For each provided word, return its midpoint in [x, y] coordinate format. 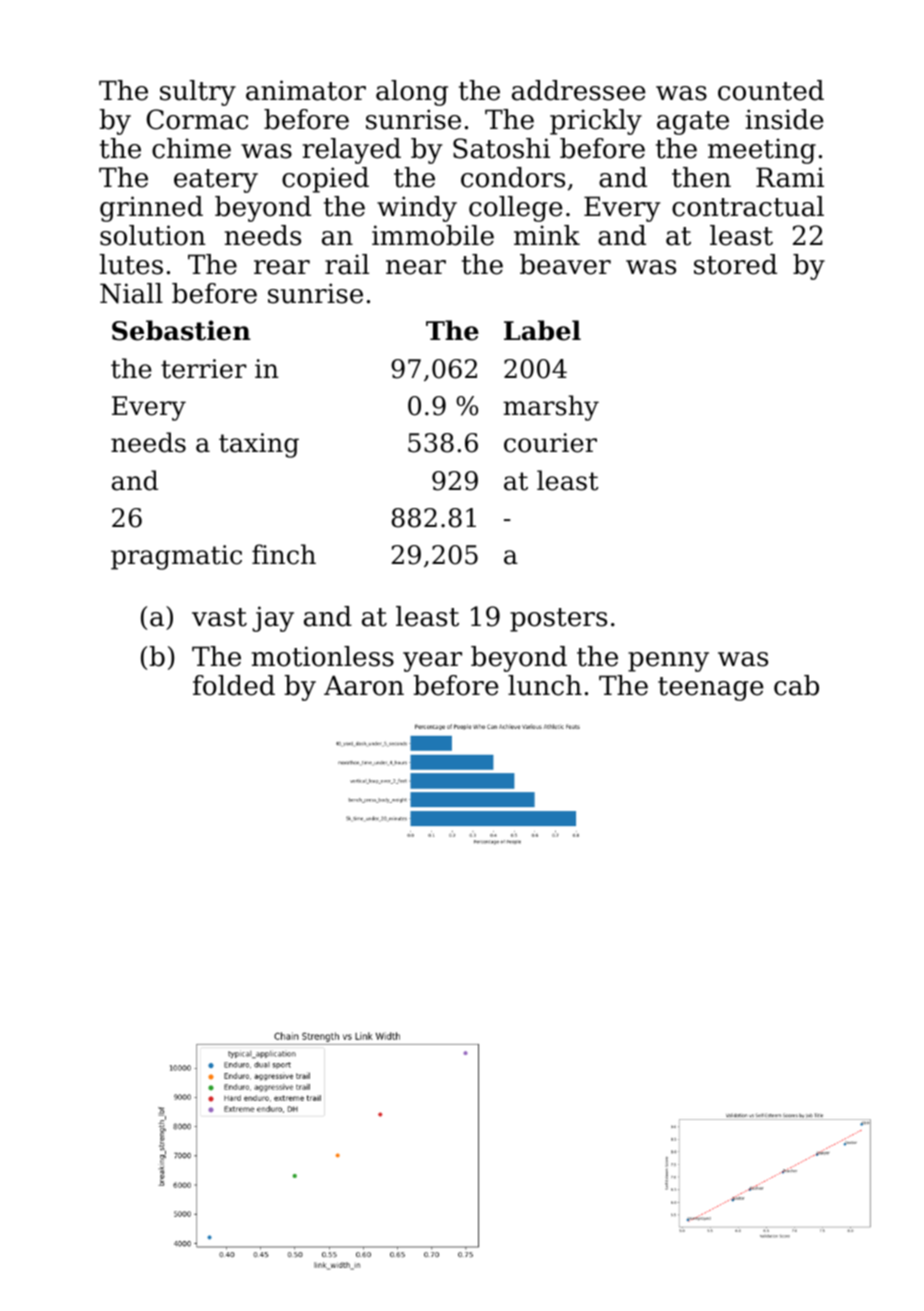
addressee [579, 90]
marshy [551, 408]
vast [219, 617]
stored [735, 264]
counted [771, 90]
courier [550, 443]
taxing [259, 445]
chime [191, 148]
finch [284, 554]
